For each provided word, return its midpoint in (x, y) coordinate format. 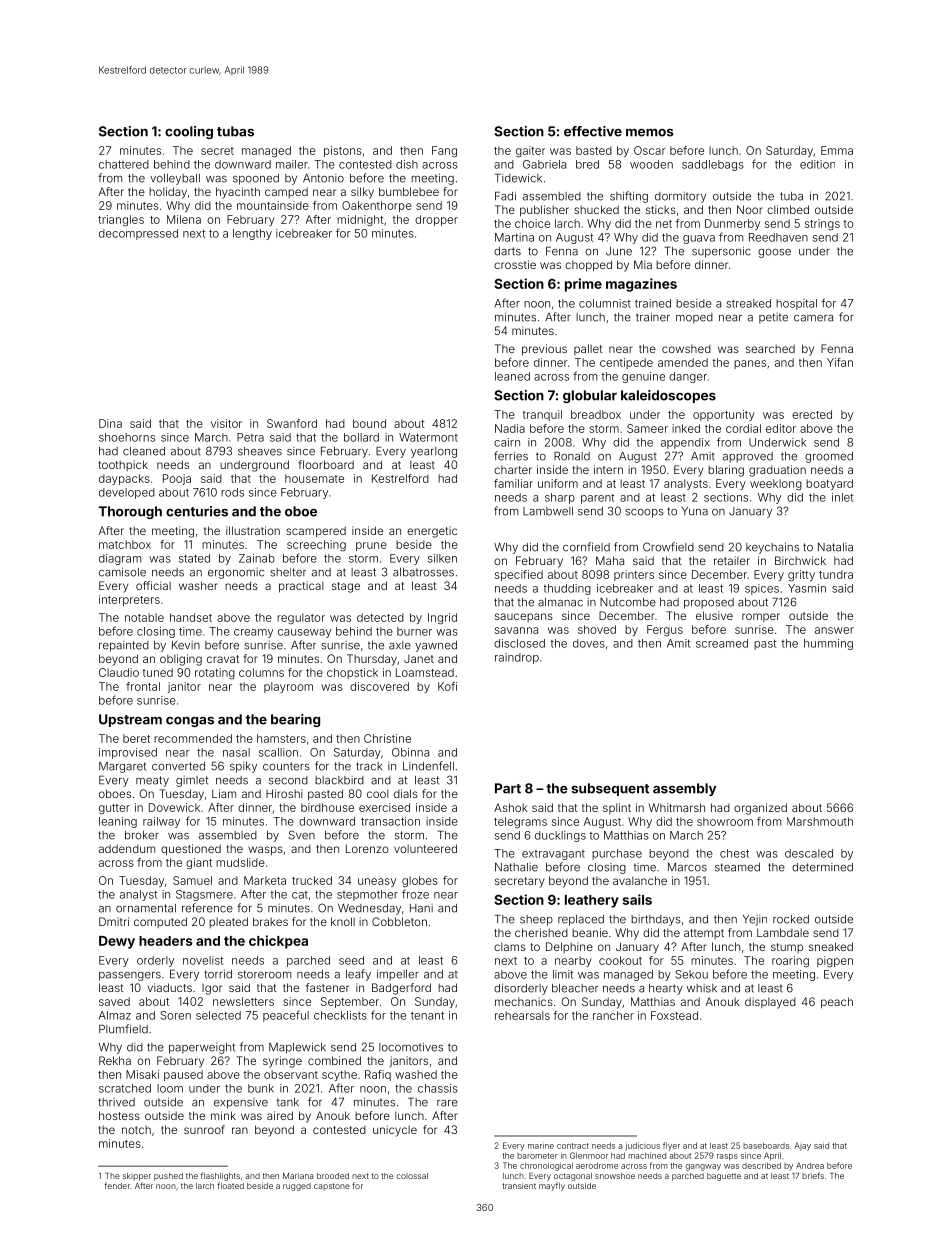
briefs (813, 1175)
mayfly (552, 1186)
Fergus (665, 631)
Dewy (117, 942)
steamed (737, 867)
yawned (436, 646)
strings (822, 225)
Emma (837, 150)
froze (415, 894)
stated (194, 558)
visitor (226, 423)
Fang (444, 151)
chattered (124, 164)
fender (117, 1185)
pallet (588, 349)
